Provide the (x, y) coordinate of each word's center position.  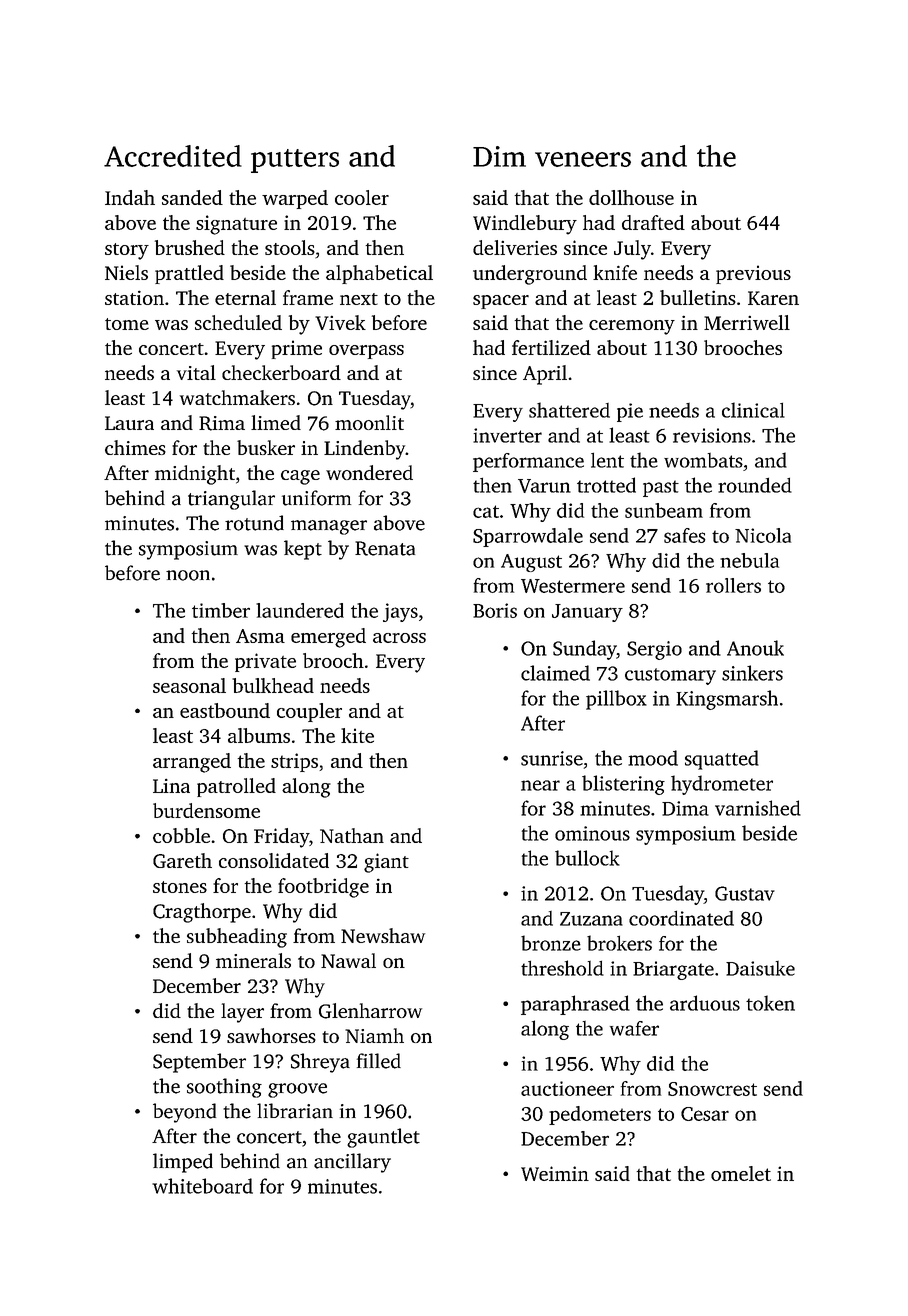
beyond (184, 1113)
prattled (189, 274)
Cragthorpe (202, 913)
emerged (328, 638)
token (770, 1003)
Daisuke (760, 968)
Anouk (755, 648)
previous (753, 274)
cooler (362, 197)
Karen (773, 298)
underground (530, 275)
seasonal (189, 685)
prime (297, 349)
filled (379, 1061)
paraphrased (575, 1005)
